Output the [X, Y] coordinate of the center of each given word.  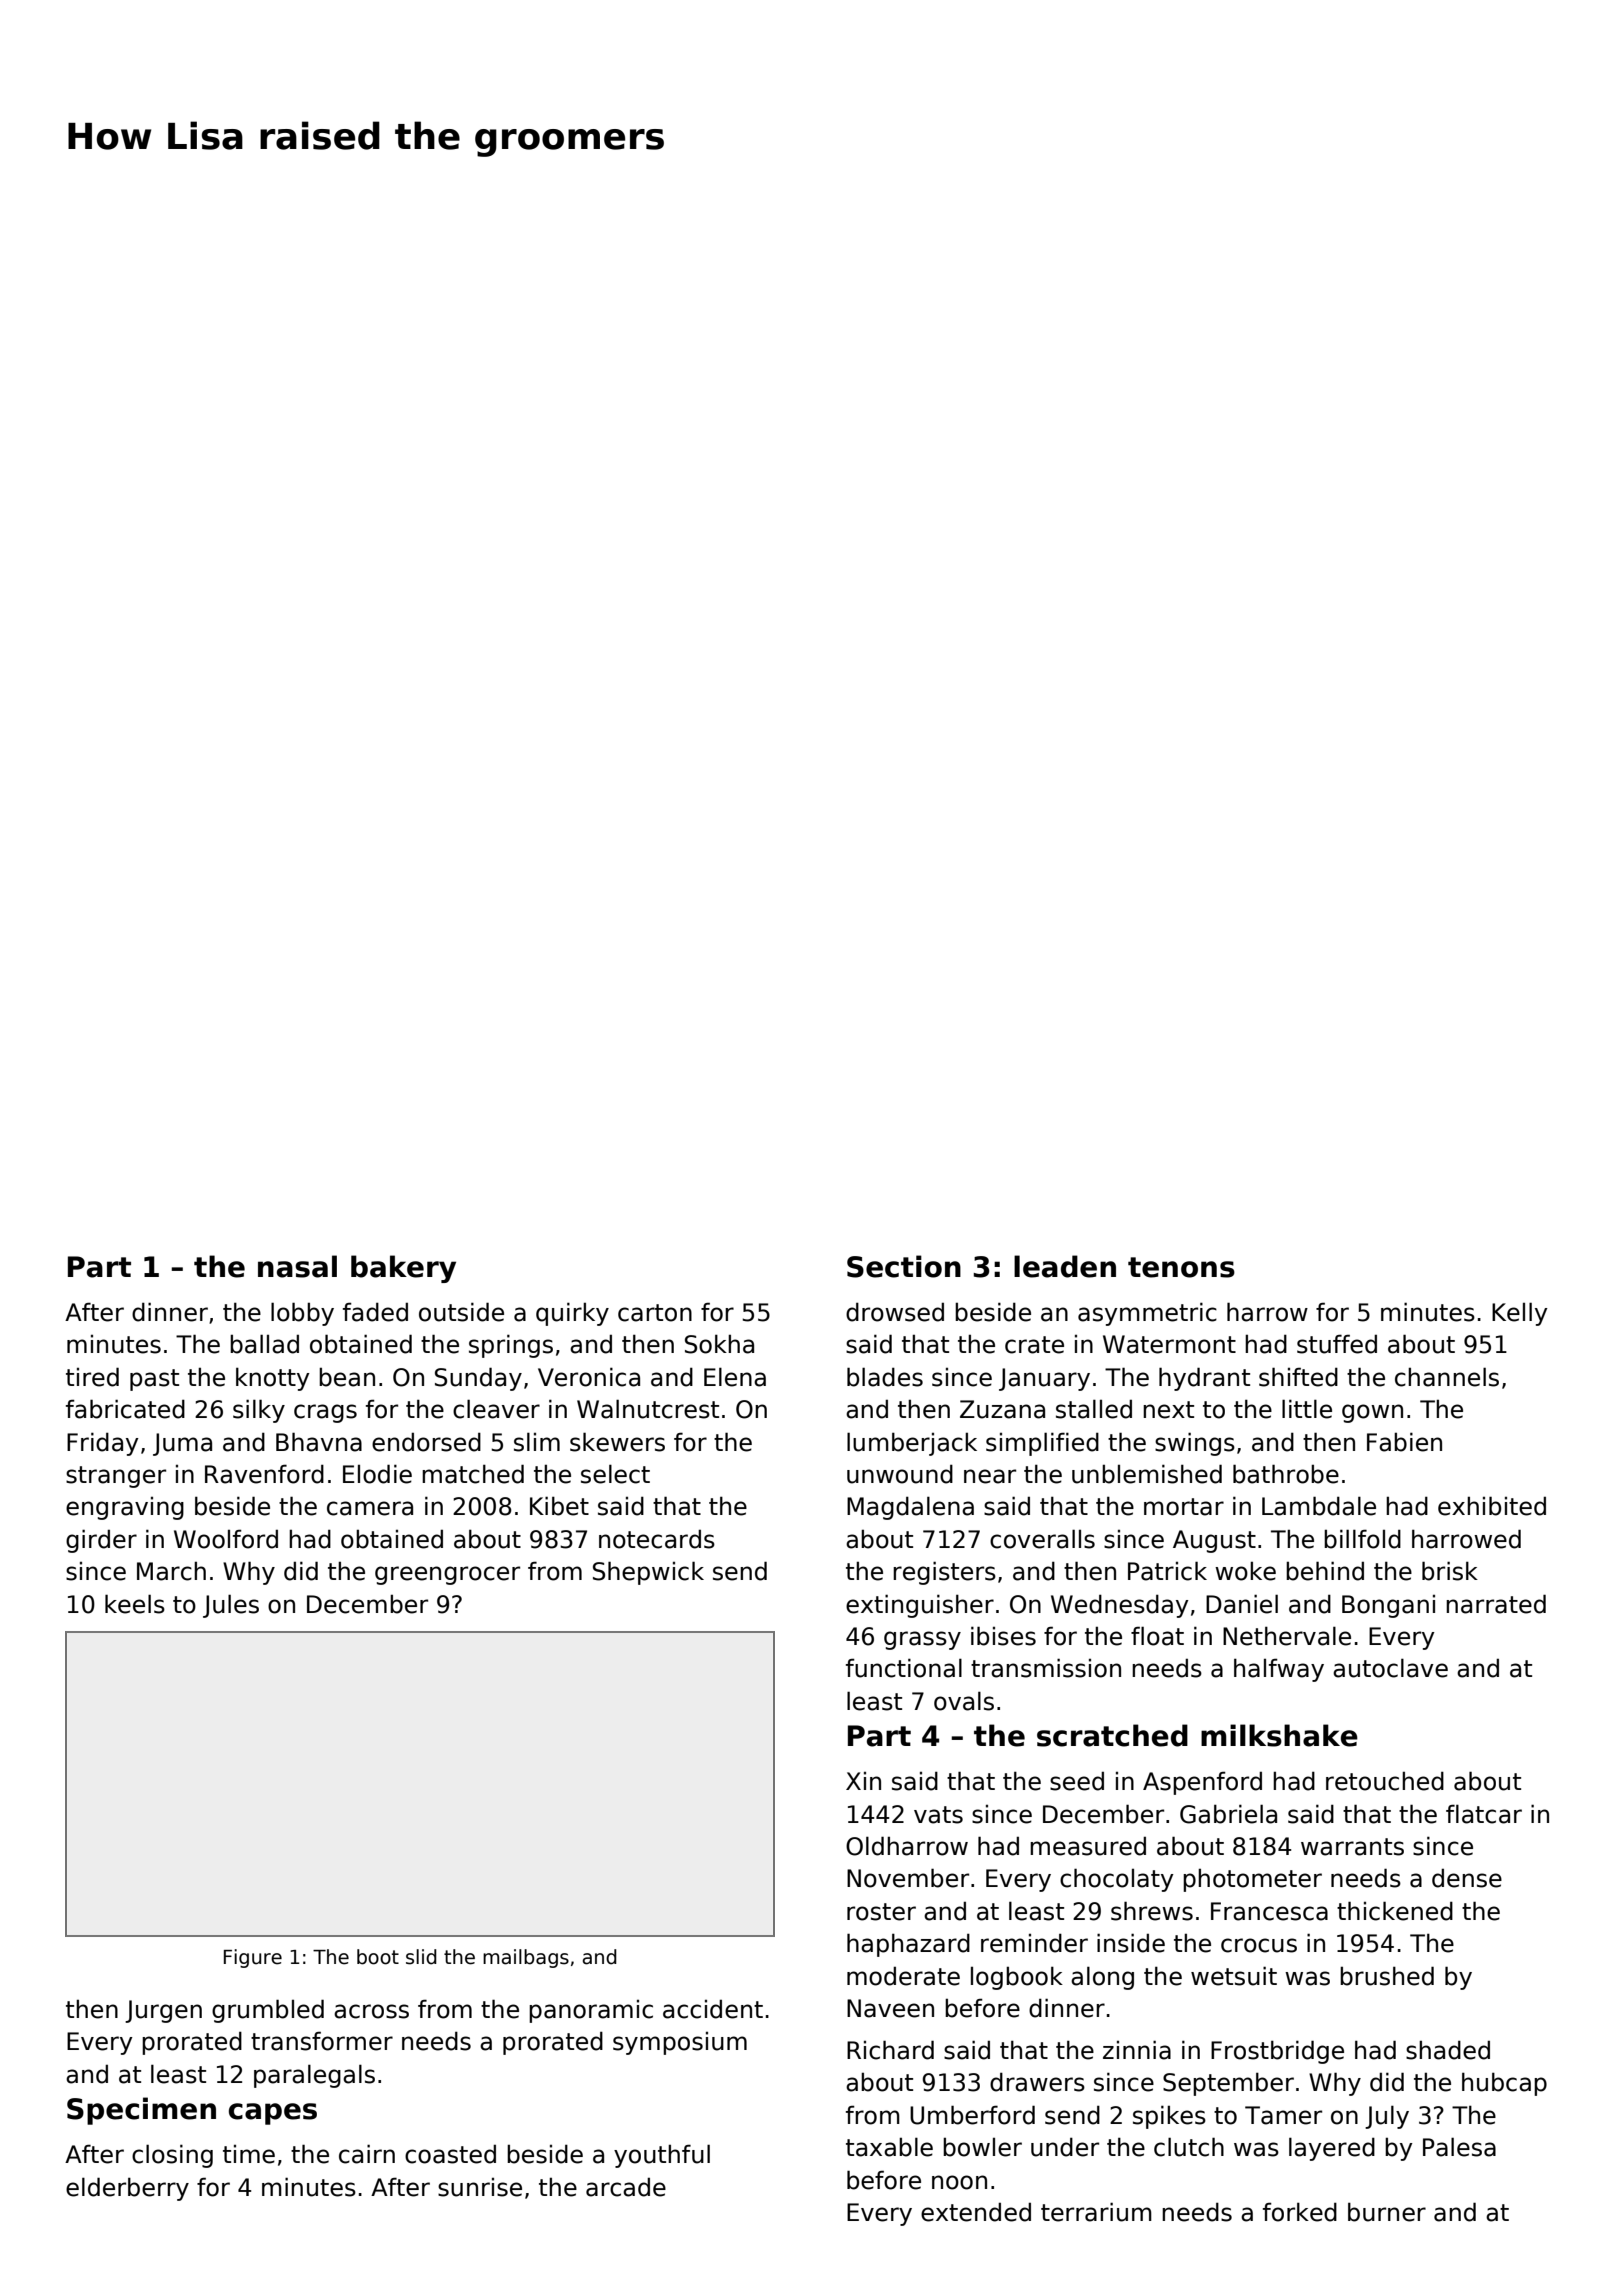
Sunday [478, 1379]
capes [273, 2114]
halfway [1279, 1670]
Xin [863, 1781]
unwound [900, 1474]
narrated [1496, 1604]
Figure [253, 1958]
